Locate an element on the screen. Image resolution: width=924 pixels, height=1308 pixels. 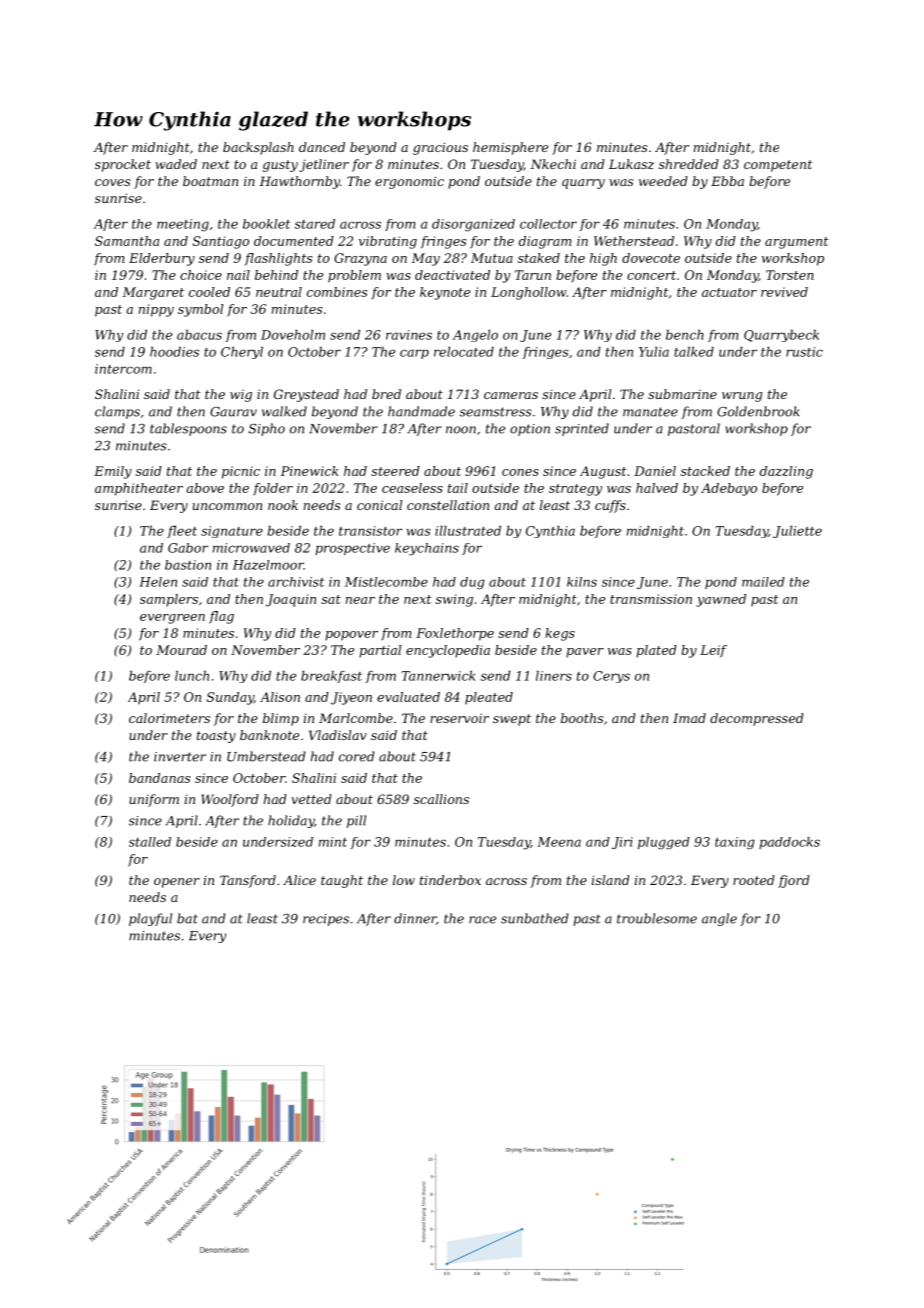
recipes is located at coordinates (326, 920).
